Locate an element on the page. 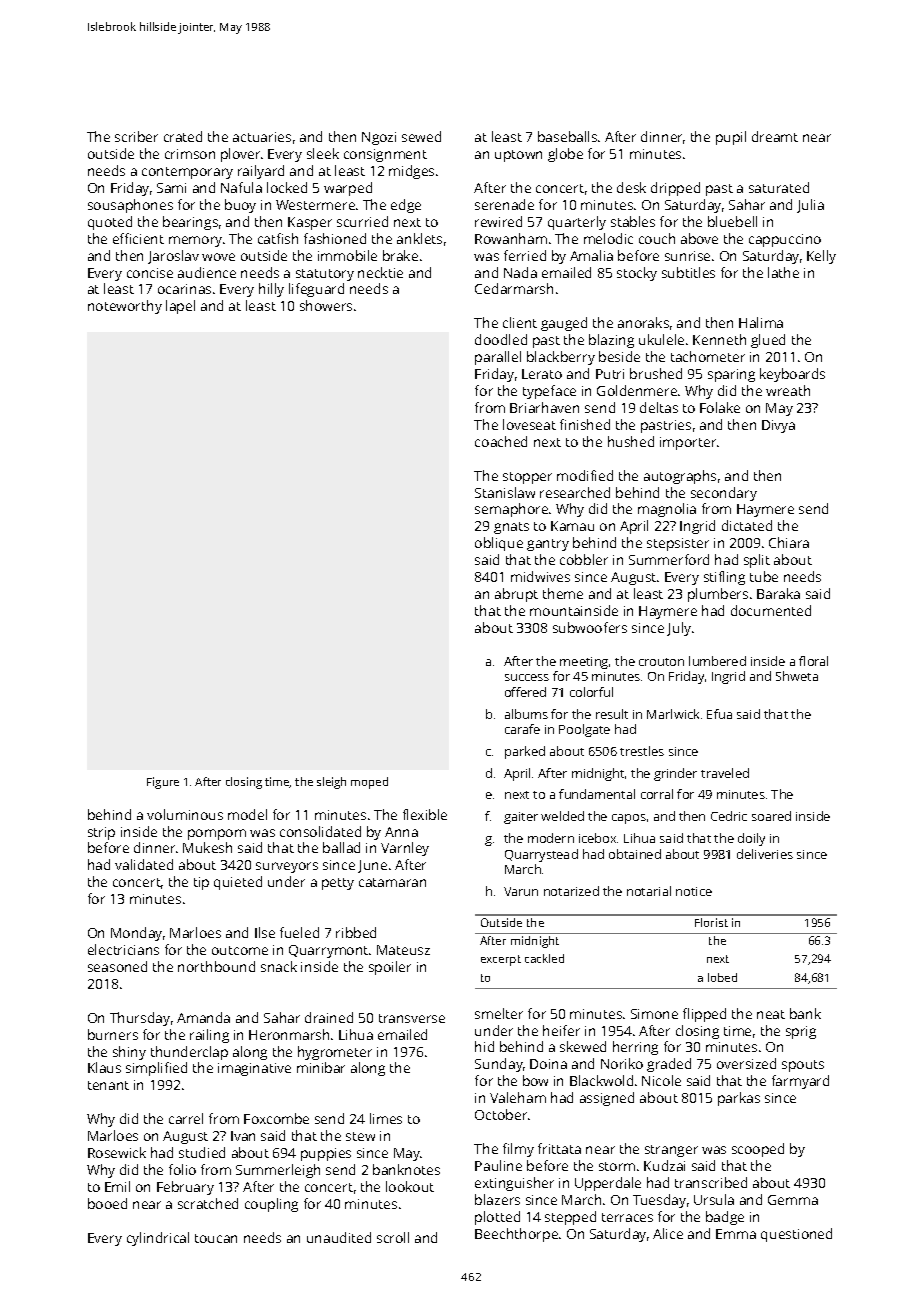  crouton is located at coordinates (661, 662).
